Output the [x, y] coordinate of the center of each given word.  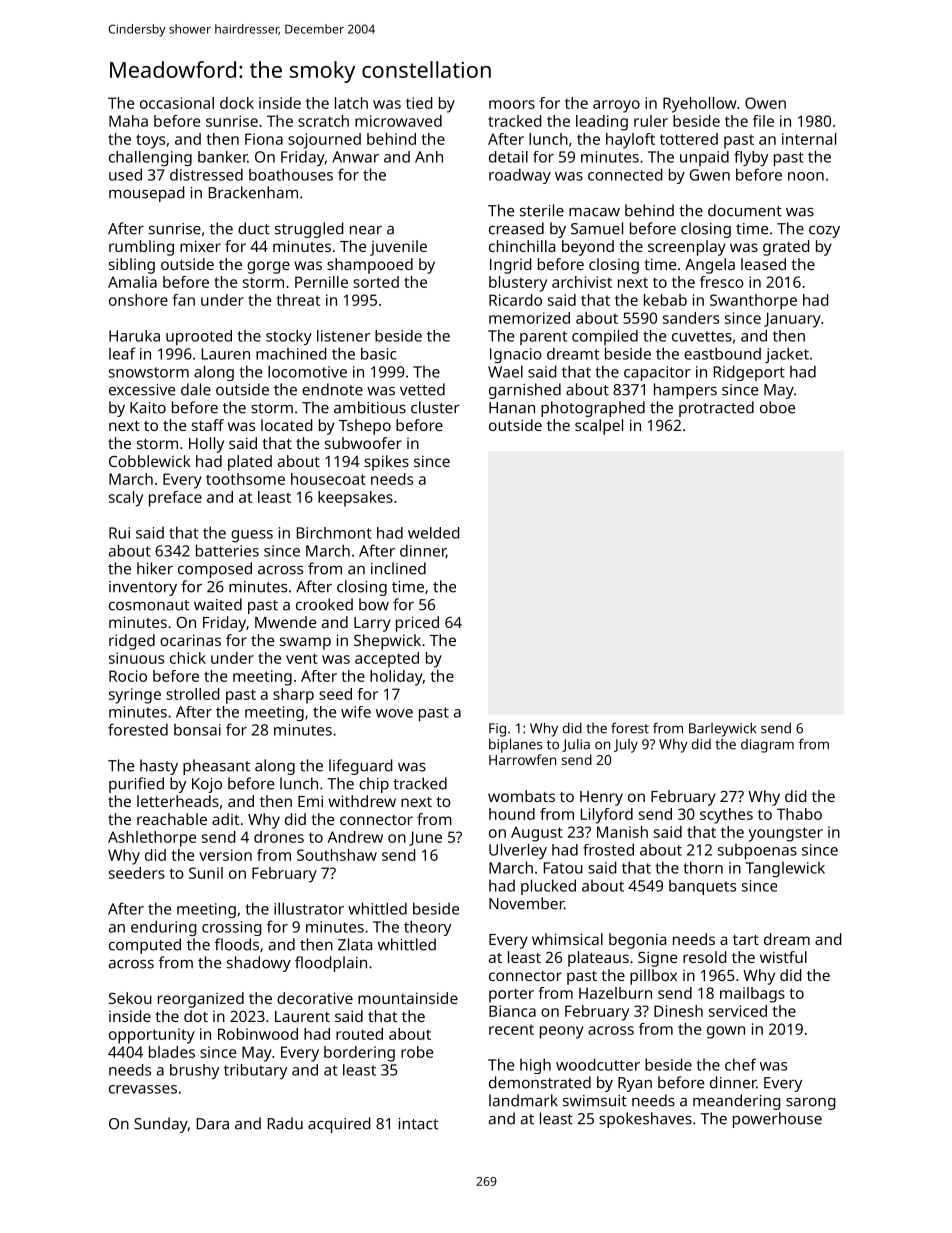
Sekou [130, 998]
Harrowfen [522, 759]
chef [740, 1064]
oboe [777, 407]
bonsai [197, 730]
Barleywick [722, 730]
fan [184, 300]
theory [427, 928]
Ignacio [516, 355]
